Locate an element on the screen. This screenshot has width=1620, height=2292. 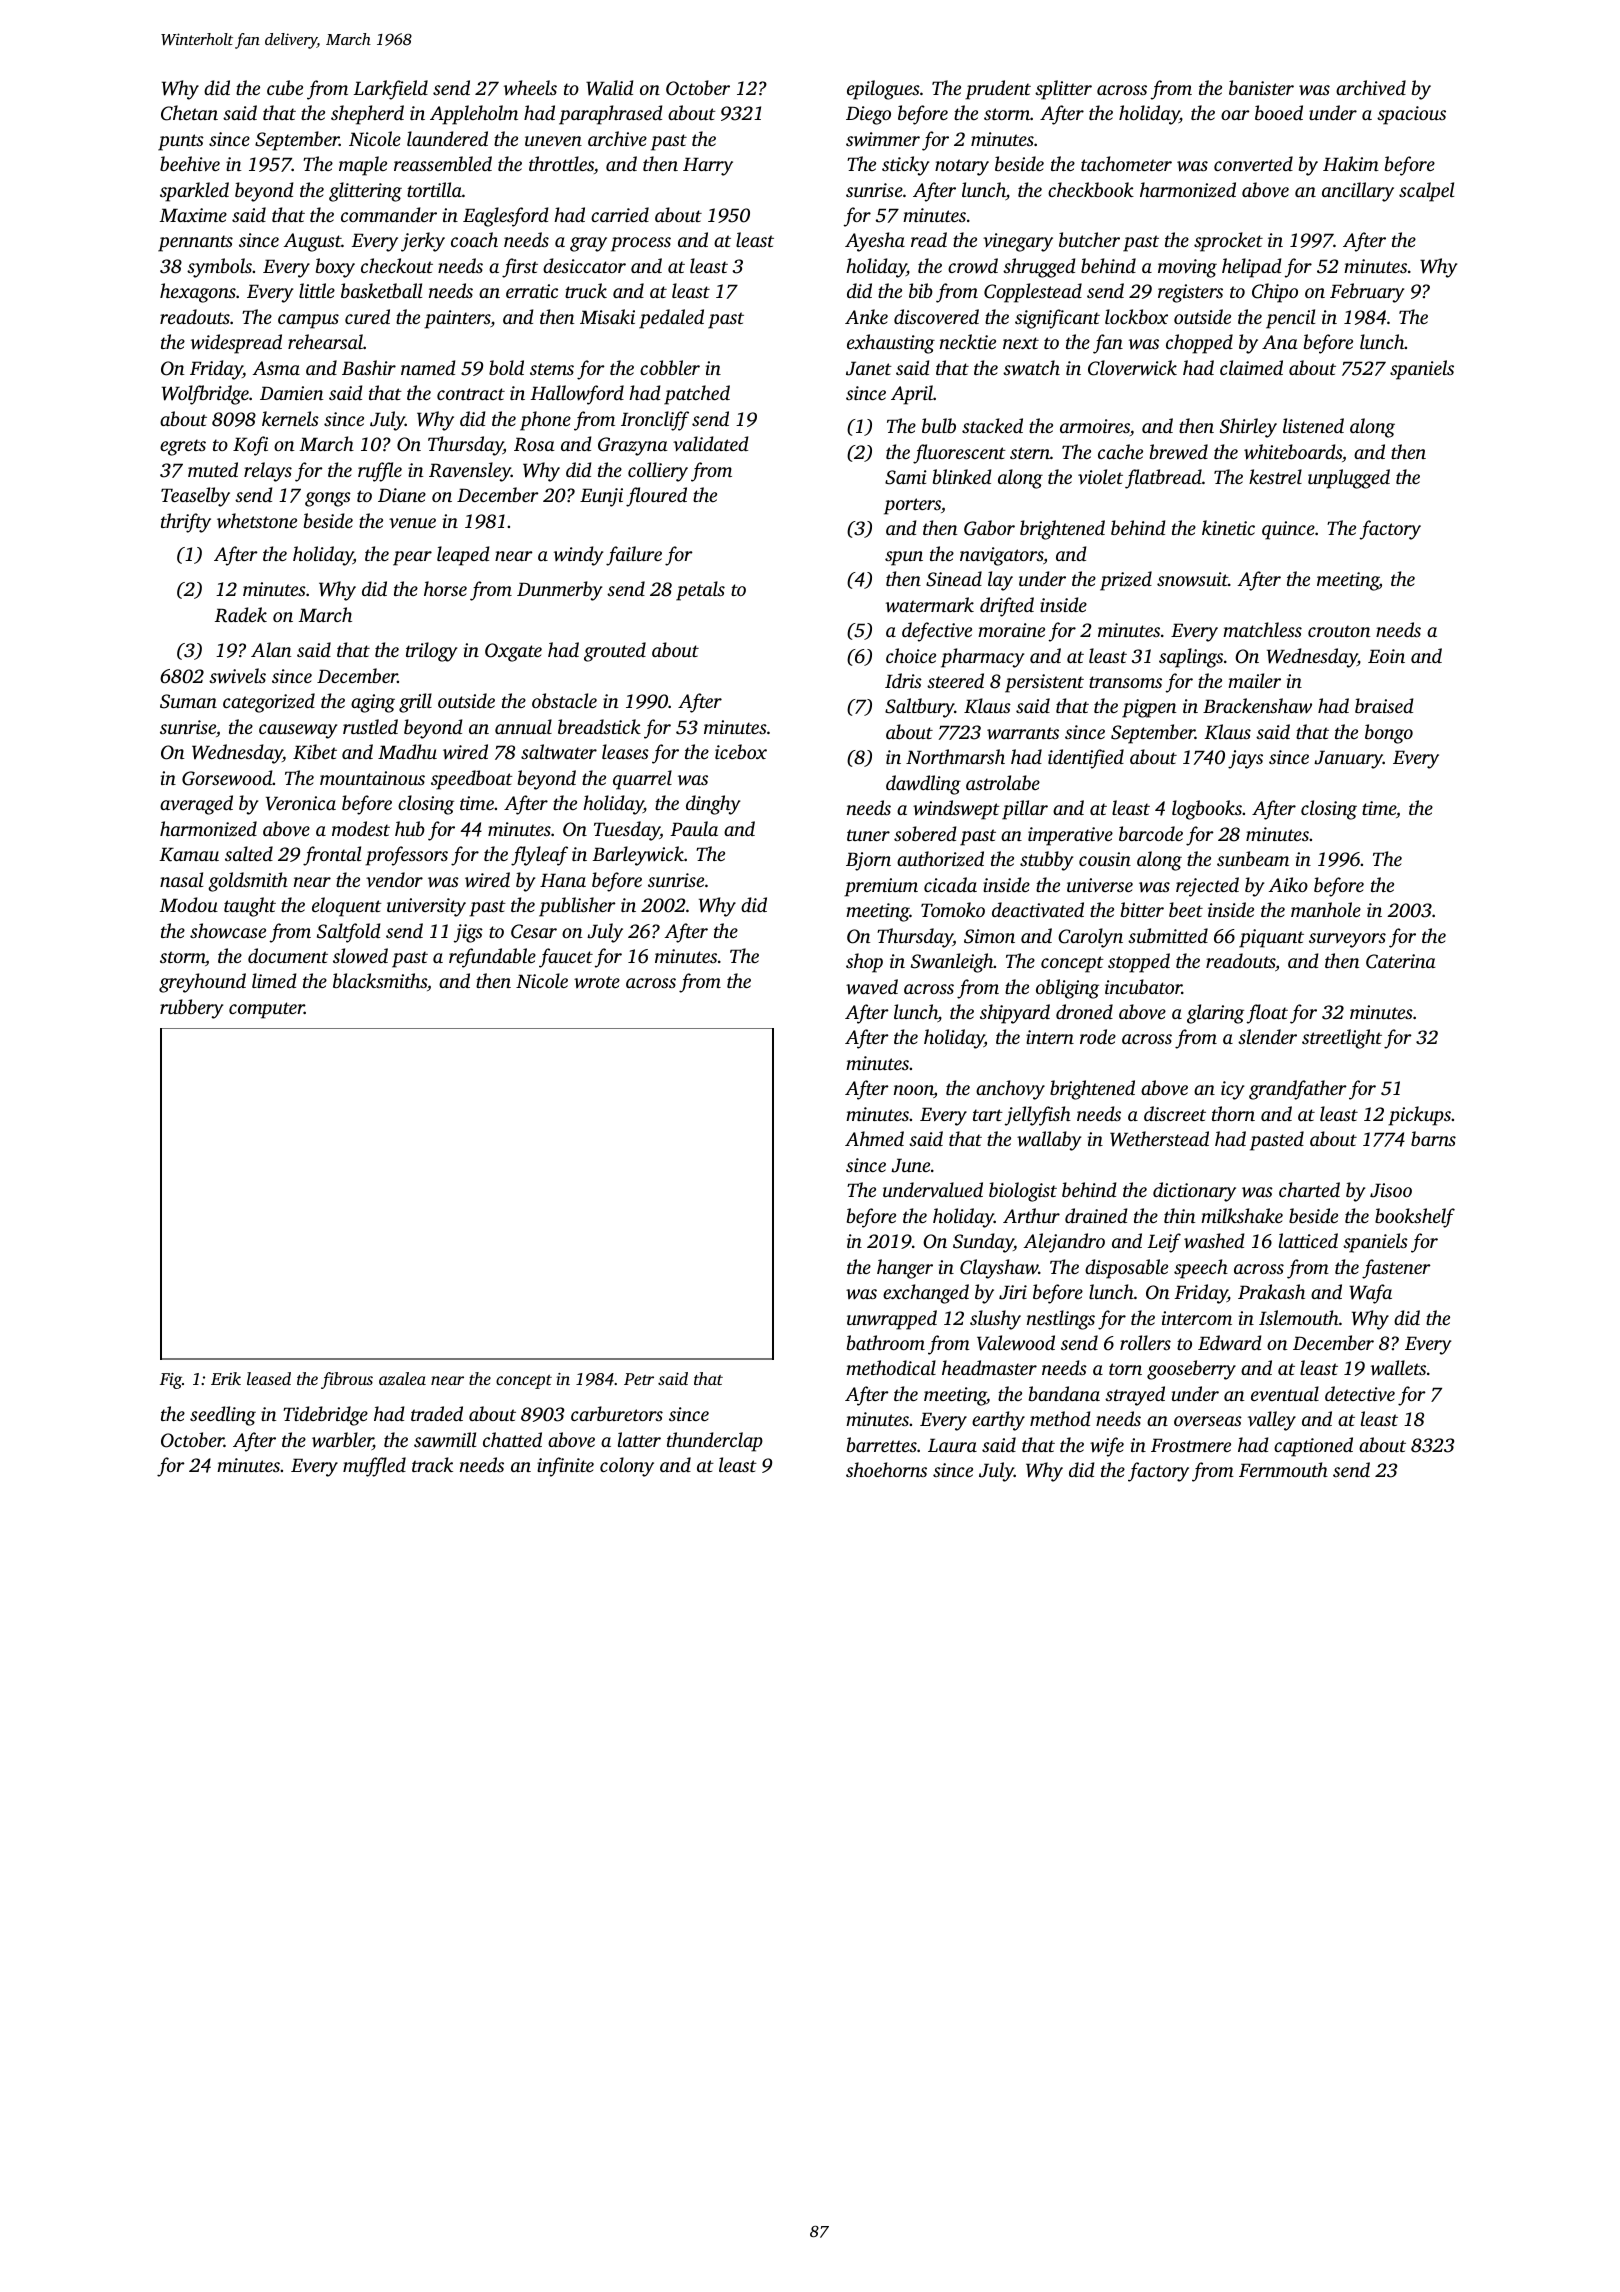
Fernmouth is located at coordinates (1283, 1469).
